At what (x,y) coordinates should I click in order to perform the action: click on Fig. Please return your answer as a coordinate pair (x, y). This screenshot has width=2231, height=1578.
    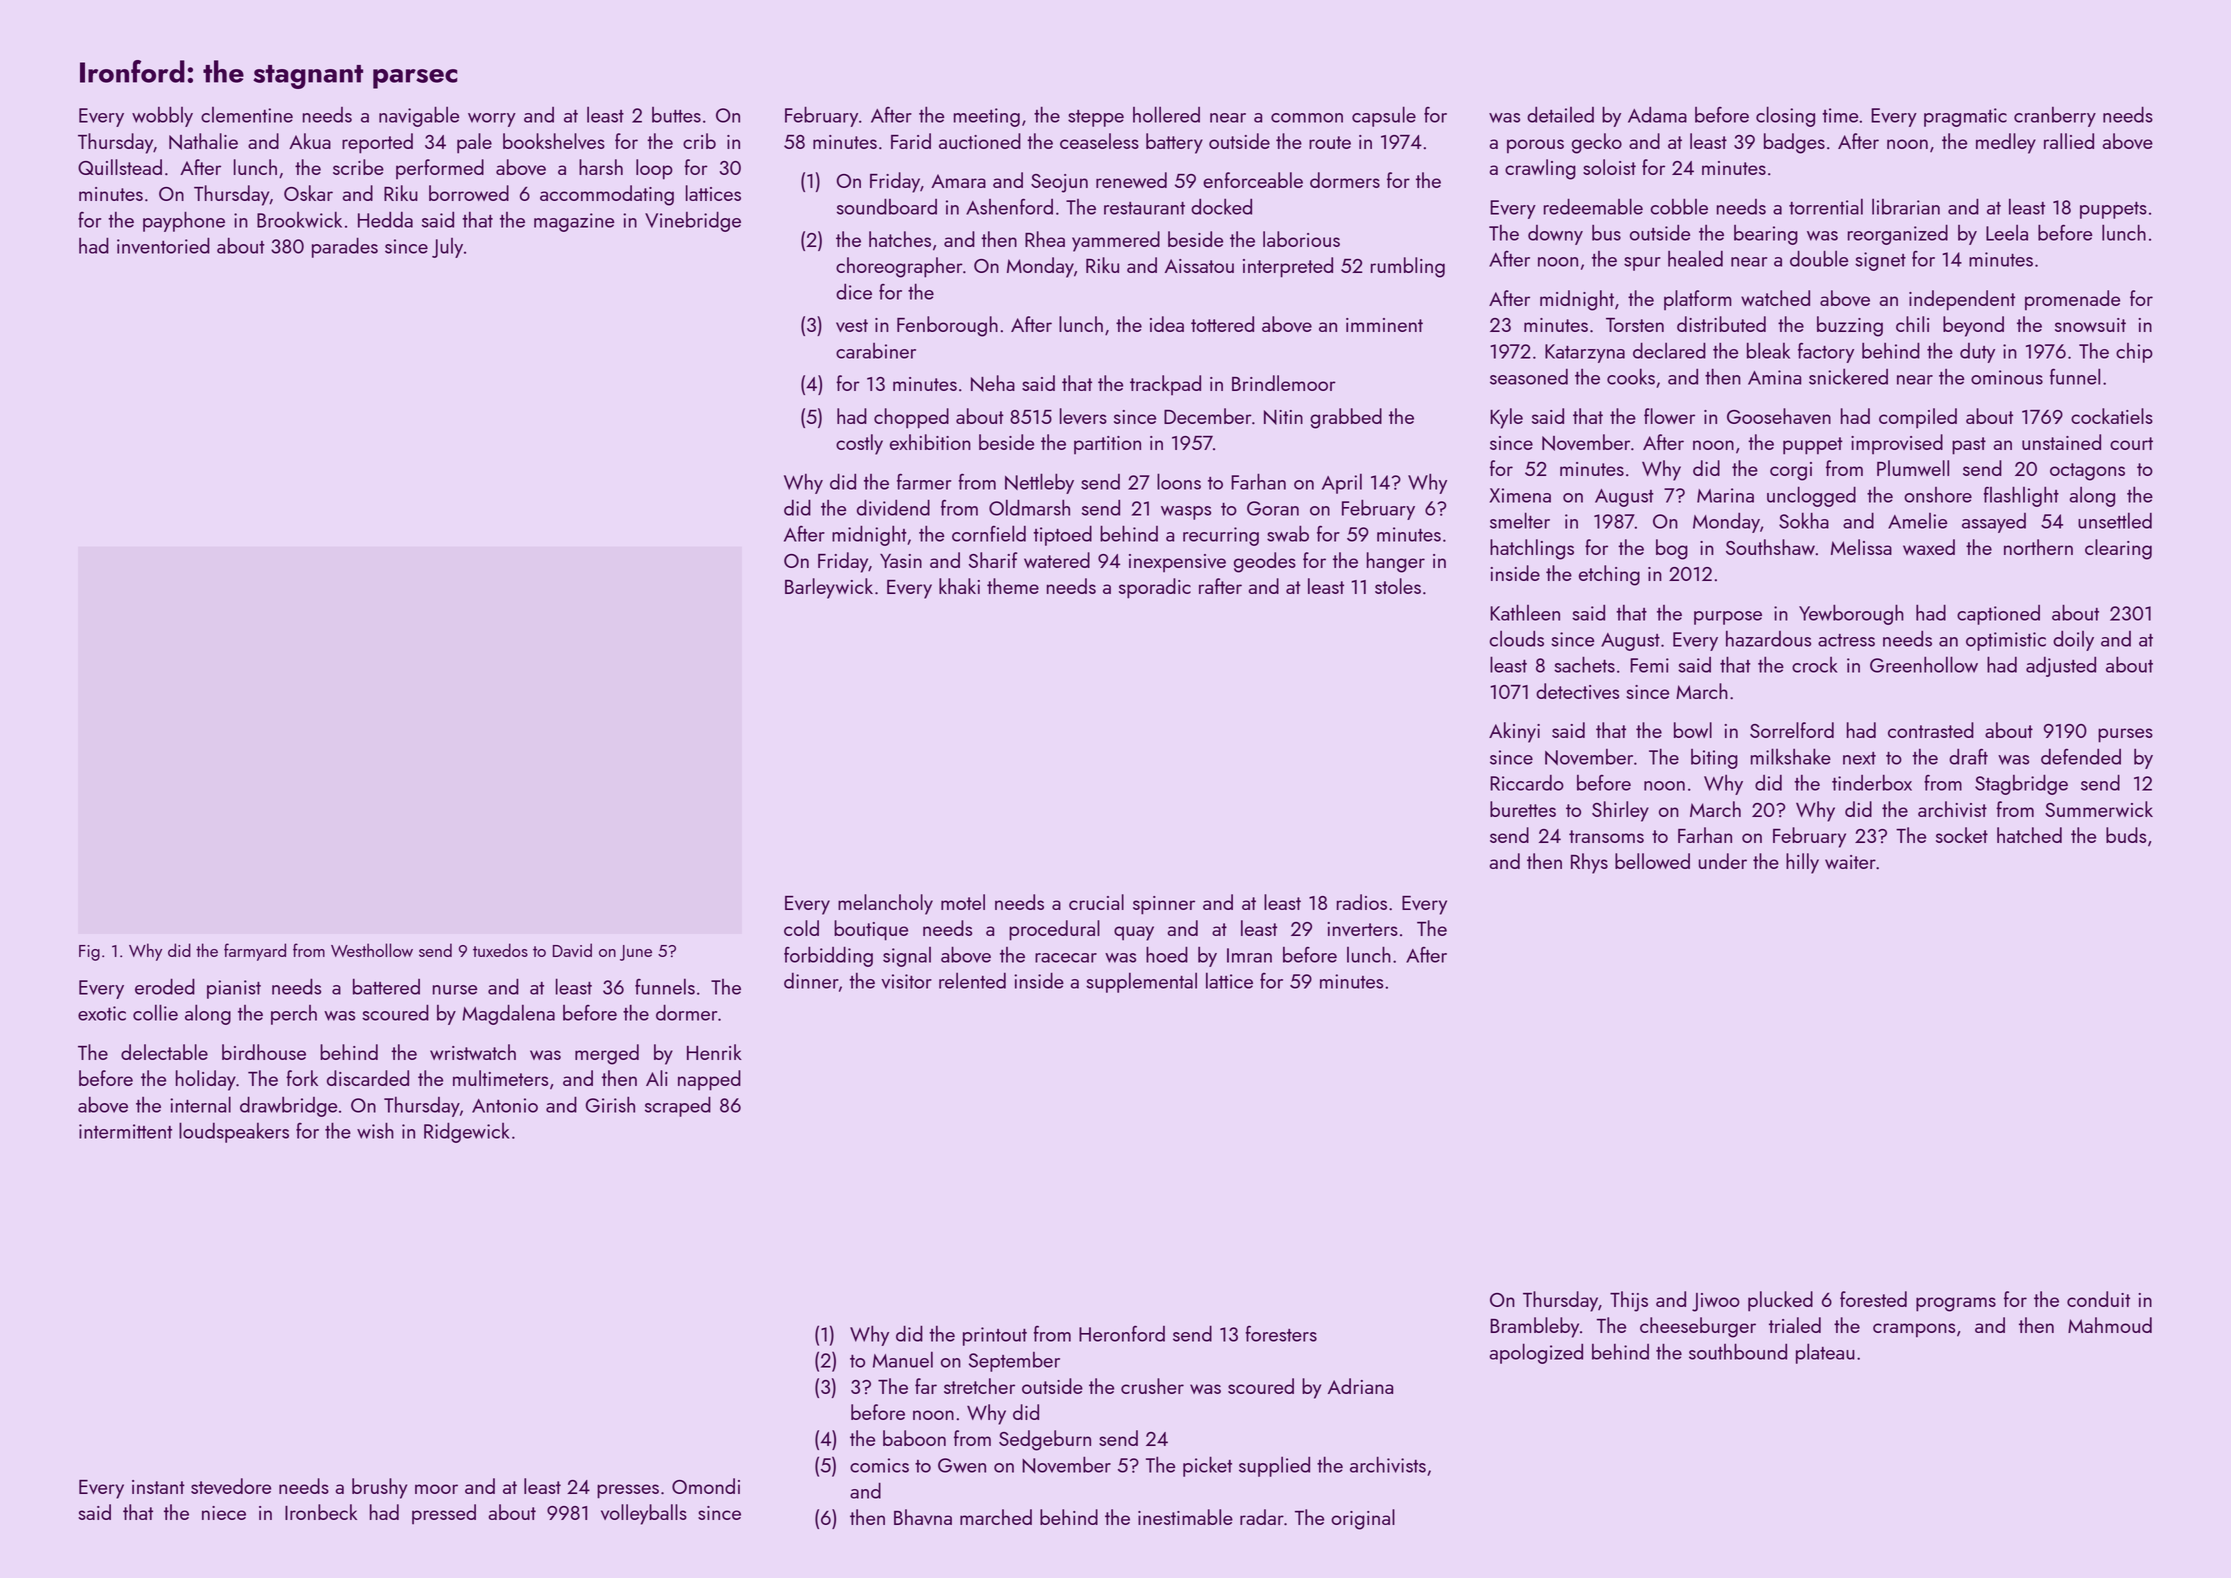
    Looking at the image, I should click on (89, 953).
